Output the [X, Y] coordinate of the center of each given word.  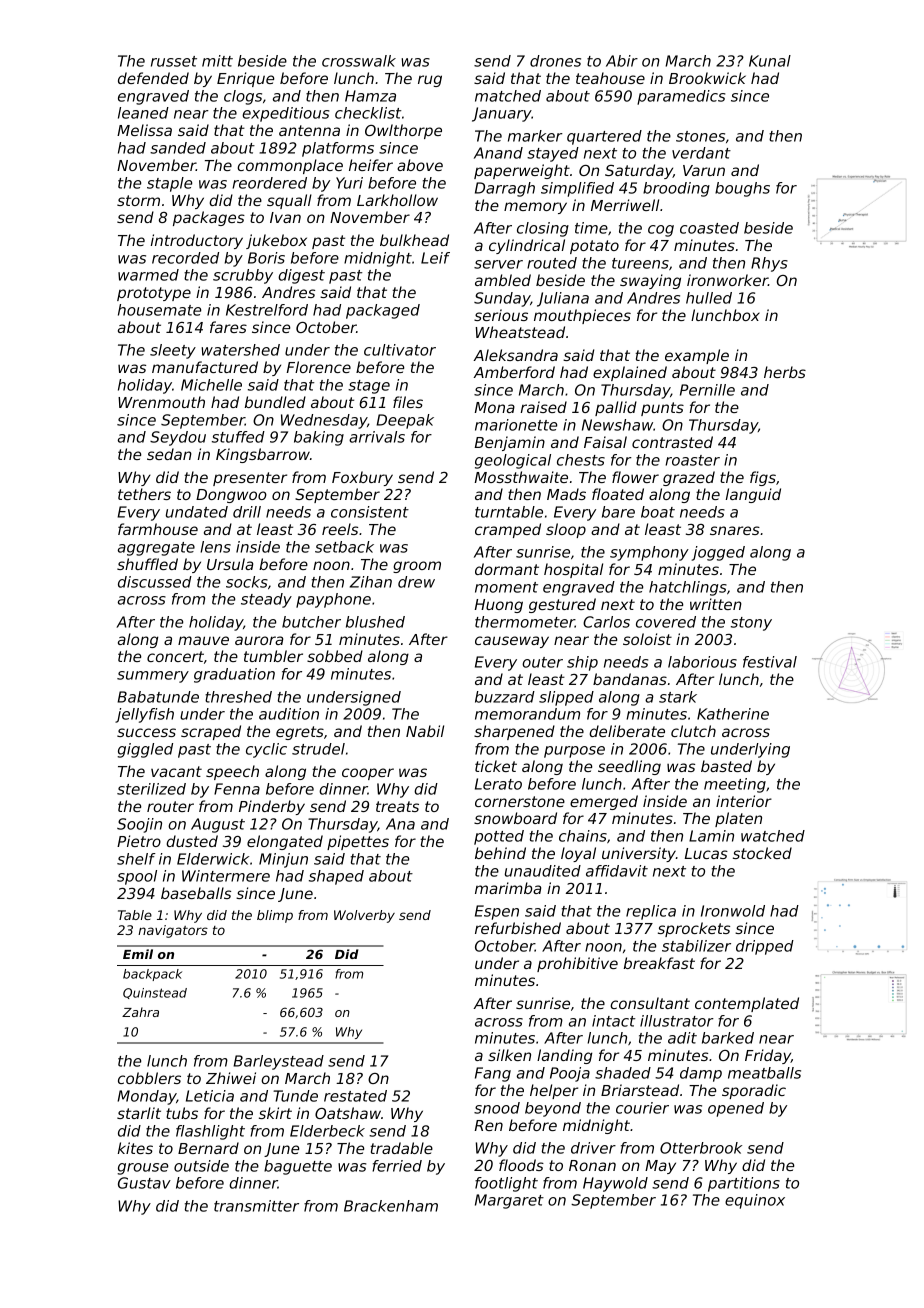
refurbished [518, 928]
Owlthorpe [403, 131]
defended [153, 78]
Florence [319, 367]
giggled [145, 750]
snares [735, 530]
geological [513, 461]
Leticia [210, 1096]
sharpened [514, 732]
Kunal [770, 61]
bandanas [630, 679]
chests [581, 460]
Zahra [140, 1012]
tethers [144, 494]
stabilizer [696, 946]
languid [753, 495]
